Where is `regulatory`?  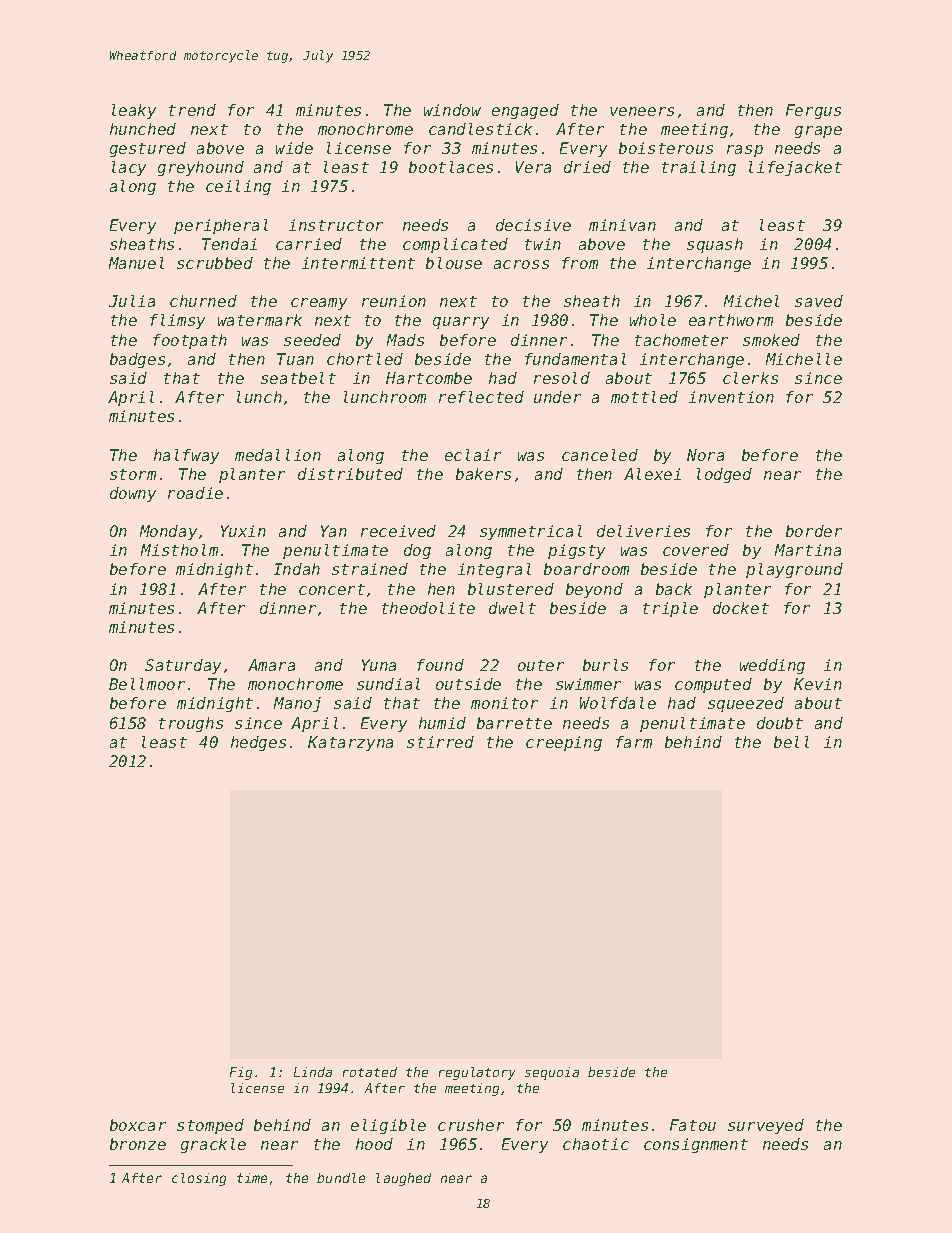 regulatory is located at coordinates (477, 1073).
